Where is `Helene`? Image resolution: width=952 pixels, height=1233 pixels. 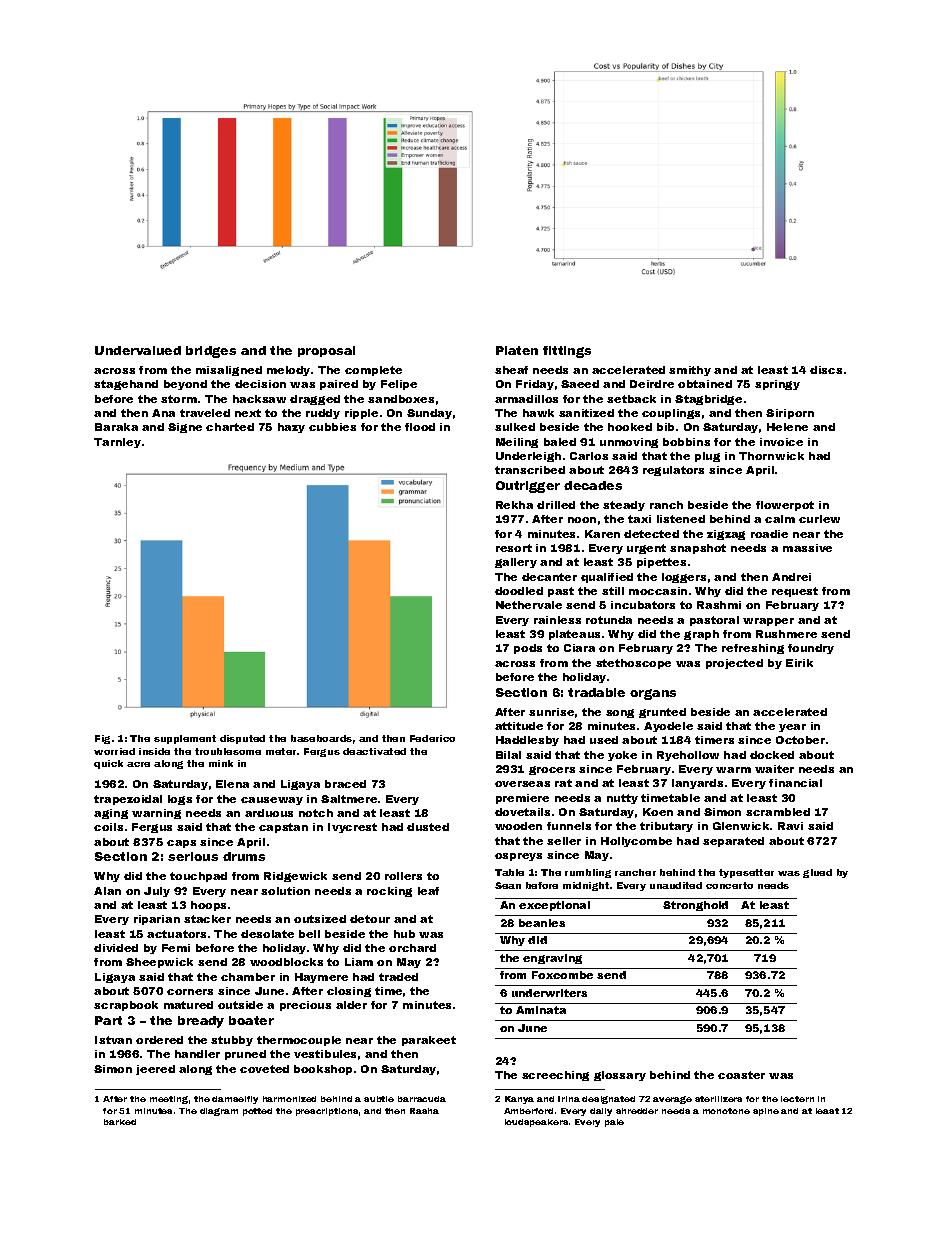 Helene is located at coordinates (787, 427).
